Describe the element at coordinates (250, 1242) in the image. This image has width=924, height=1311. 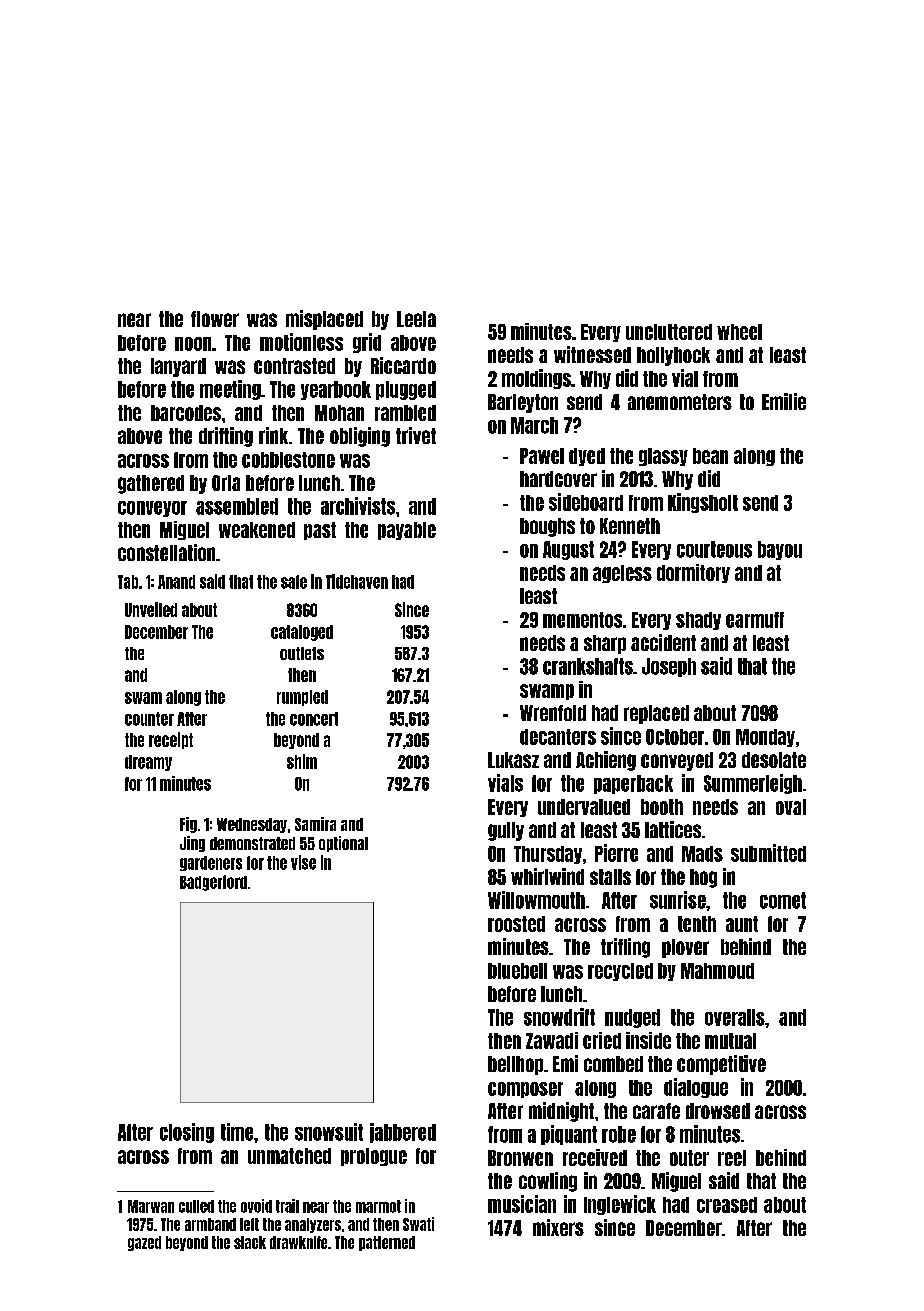
I see `slack` at that location.
